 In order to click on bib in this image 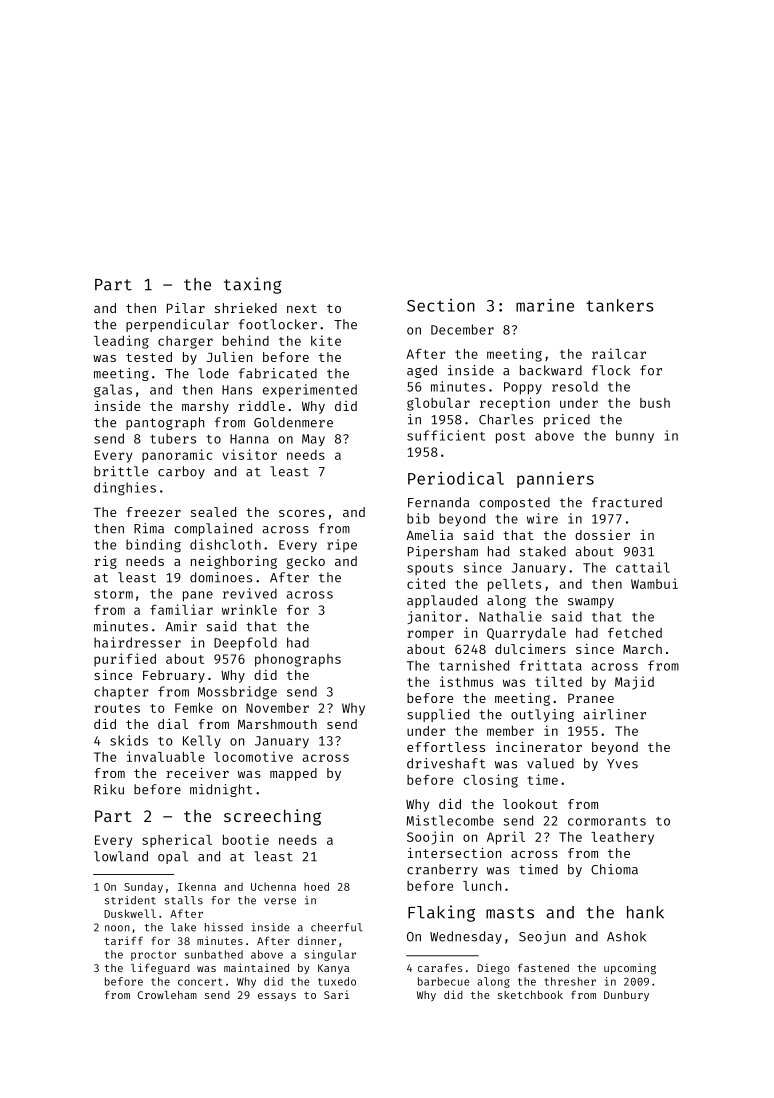, I will do `click(418, 518)`.
